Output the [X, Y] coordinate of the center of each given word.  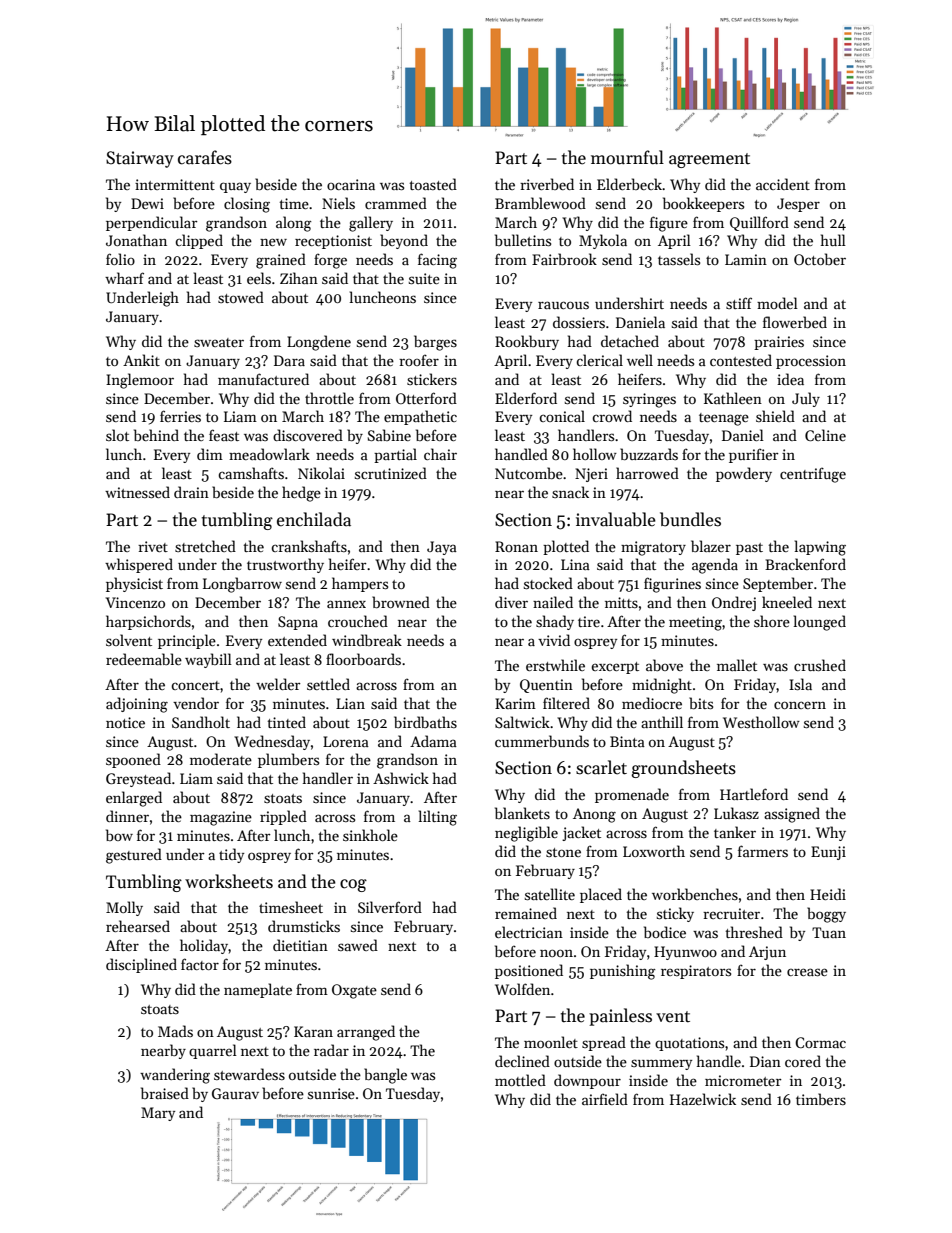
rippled [283, 817]
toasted [433, 184]
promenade [632, 795]
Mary [158, 1114]
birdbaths [425, 722]
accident [783, 184]
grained [281, 261]
